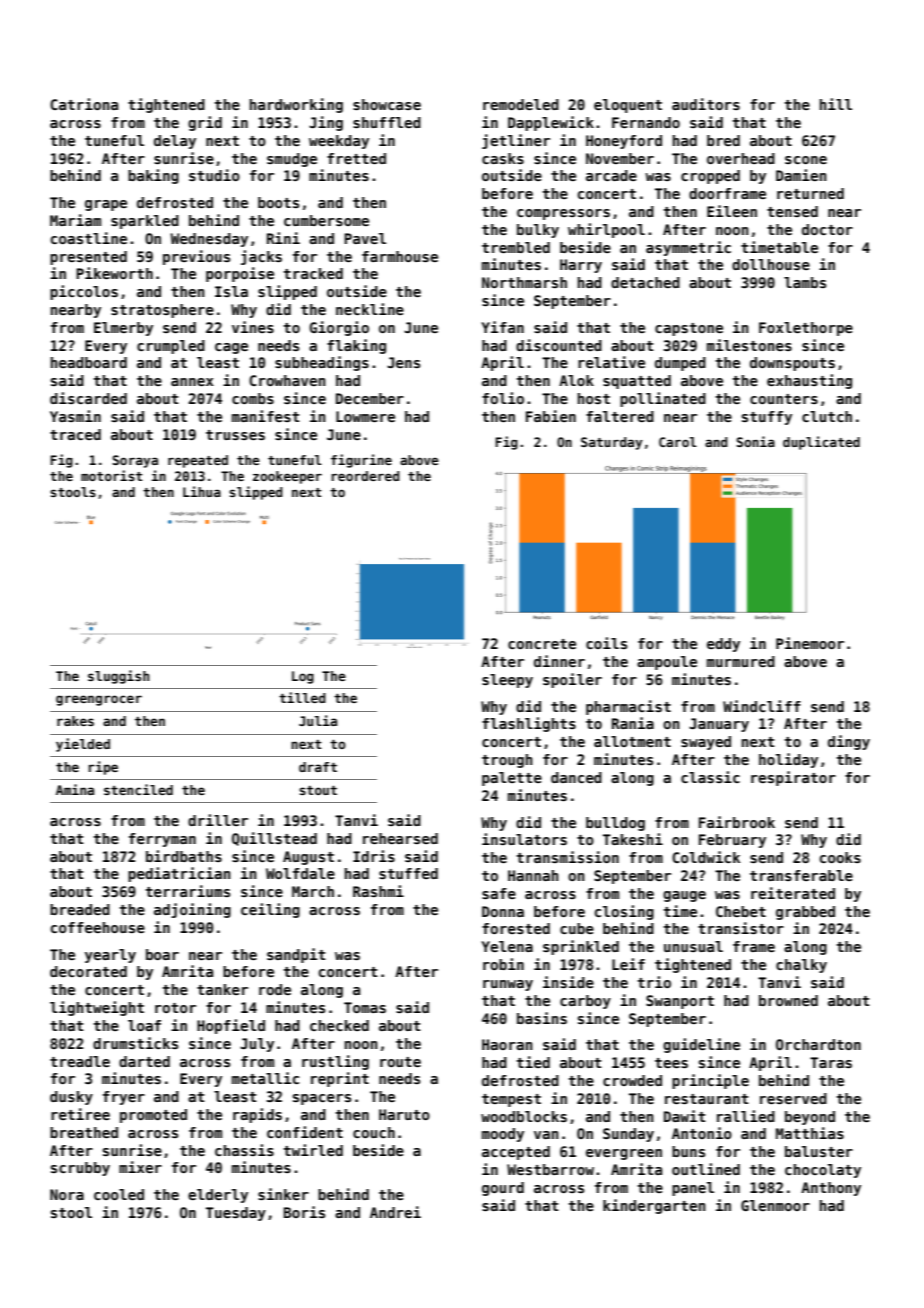 The height and width of the screenshot is (1308, 924). What do you see at coordinates (849, 742) in the screenshot?
I see `dingy` at bounding box center [849, 742].
